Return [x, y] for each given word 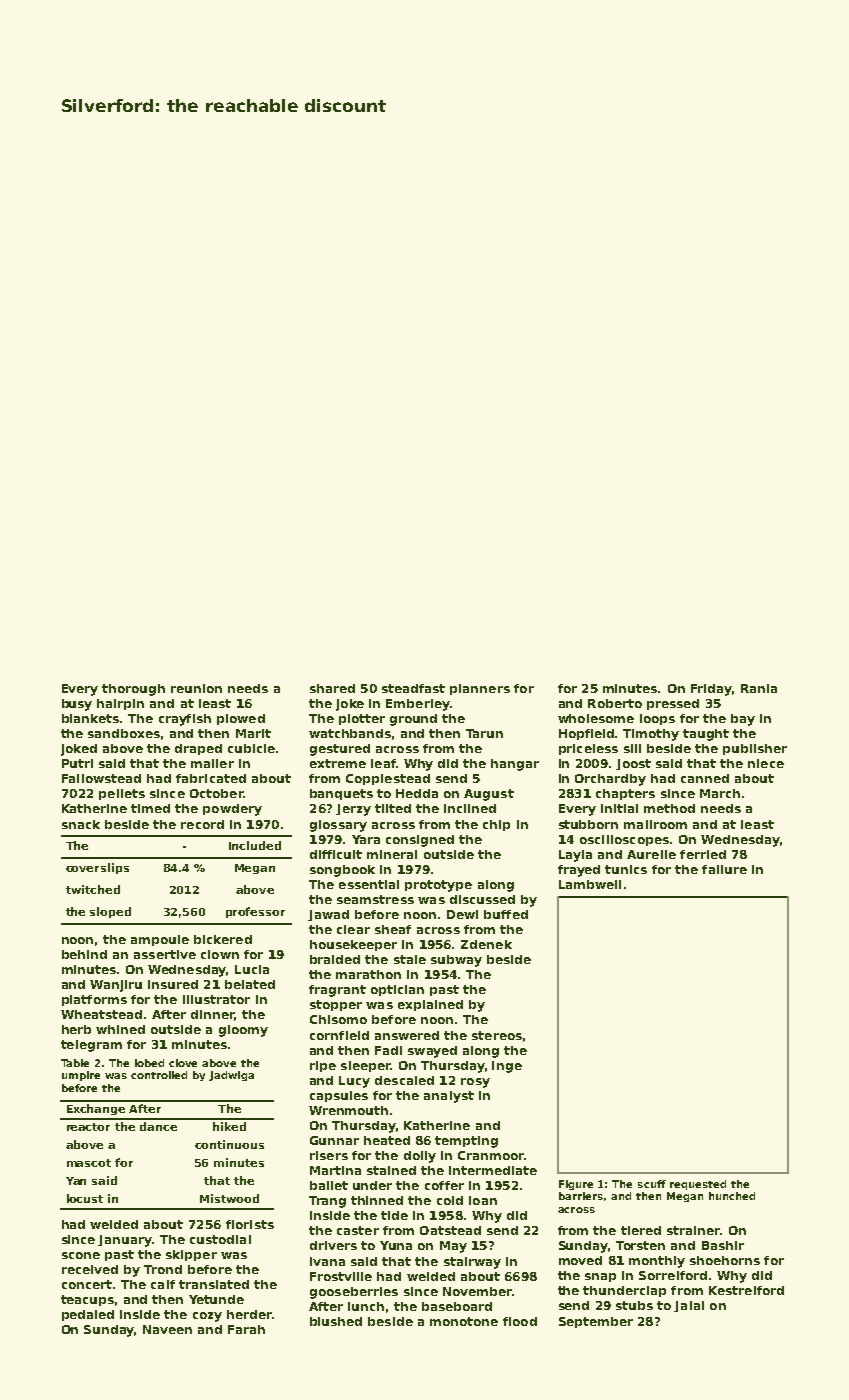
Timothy [651, 735]
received [90, 1269]
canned [705, 778]
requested [698, 1185]
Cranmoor [491, 1155]
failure [724, 869]
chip [496, 825]
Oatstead [450, 1230]
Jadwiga [231, 1076]
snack [81, 824]
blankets [90, 718]
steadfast [413, 688]
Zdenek [486, 944]
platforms [94, 1000]
